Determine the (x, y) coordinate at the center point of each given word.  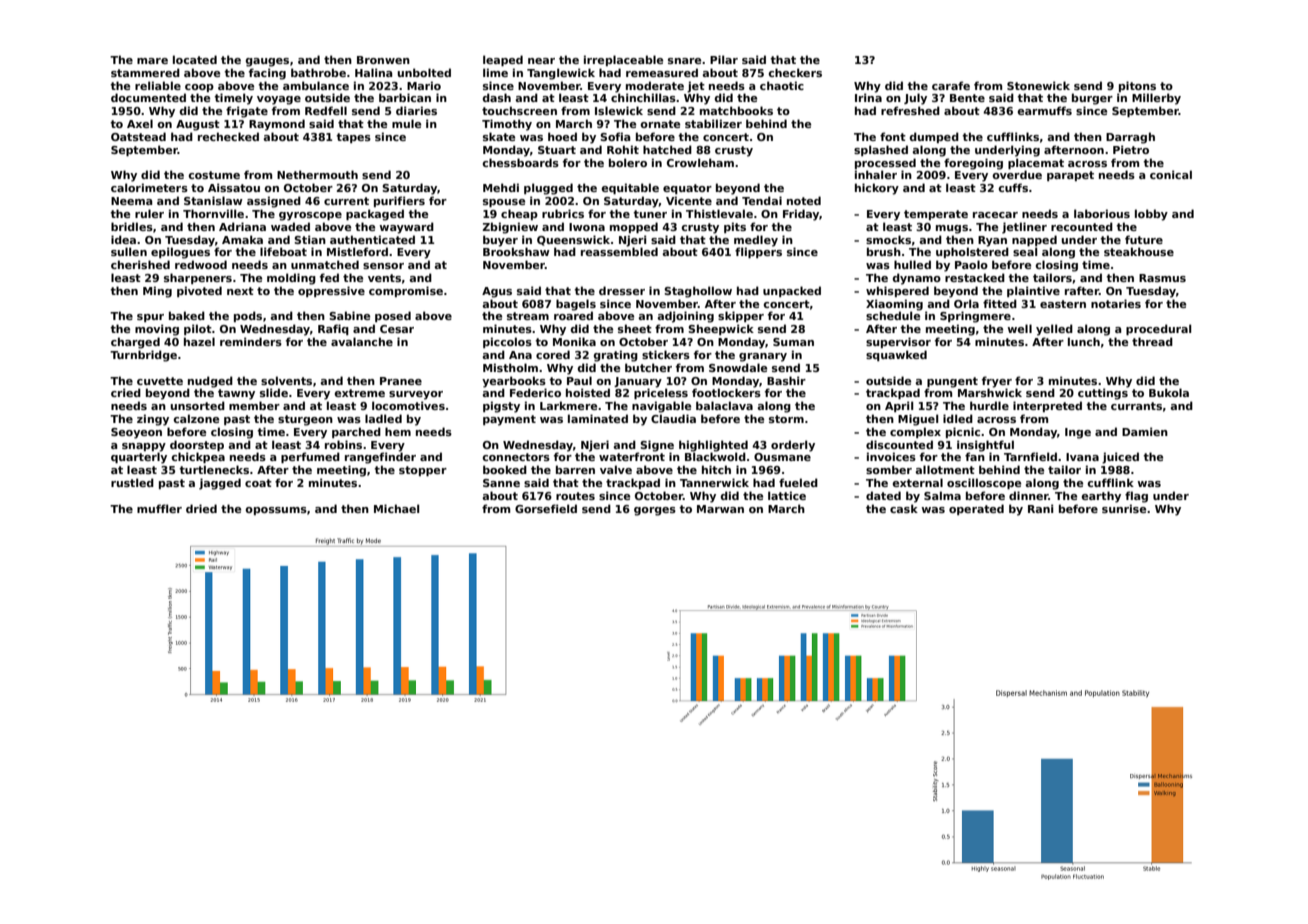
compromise (406, 291)
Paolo (971, 264)
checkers (795, 72)
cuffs (1013, 187)
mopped (634, 227)
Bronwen (383, 60)
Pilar (724, 59)
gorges (655, 511)
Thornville (213, 213)
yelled (1054, 330)
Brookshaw (516, 251)
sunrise (1124, 508)
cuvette (160, 381)
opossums (276, 511)
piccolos (507, 342)
